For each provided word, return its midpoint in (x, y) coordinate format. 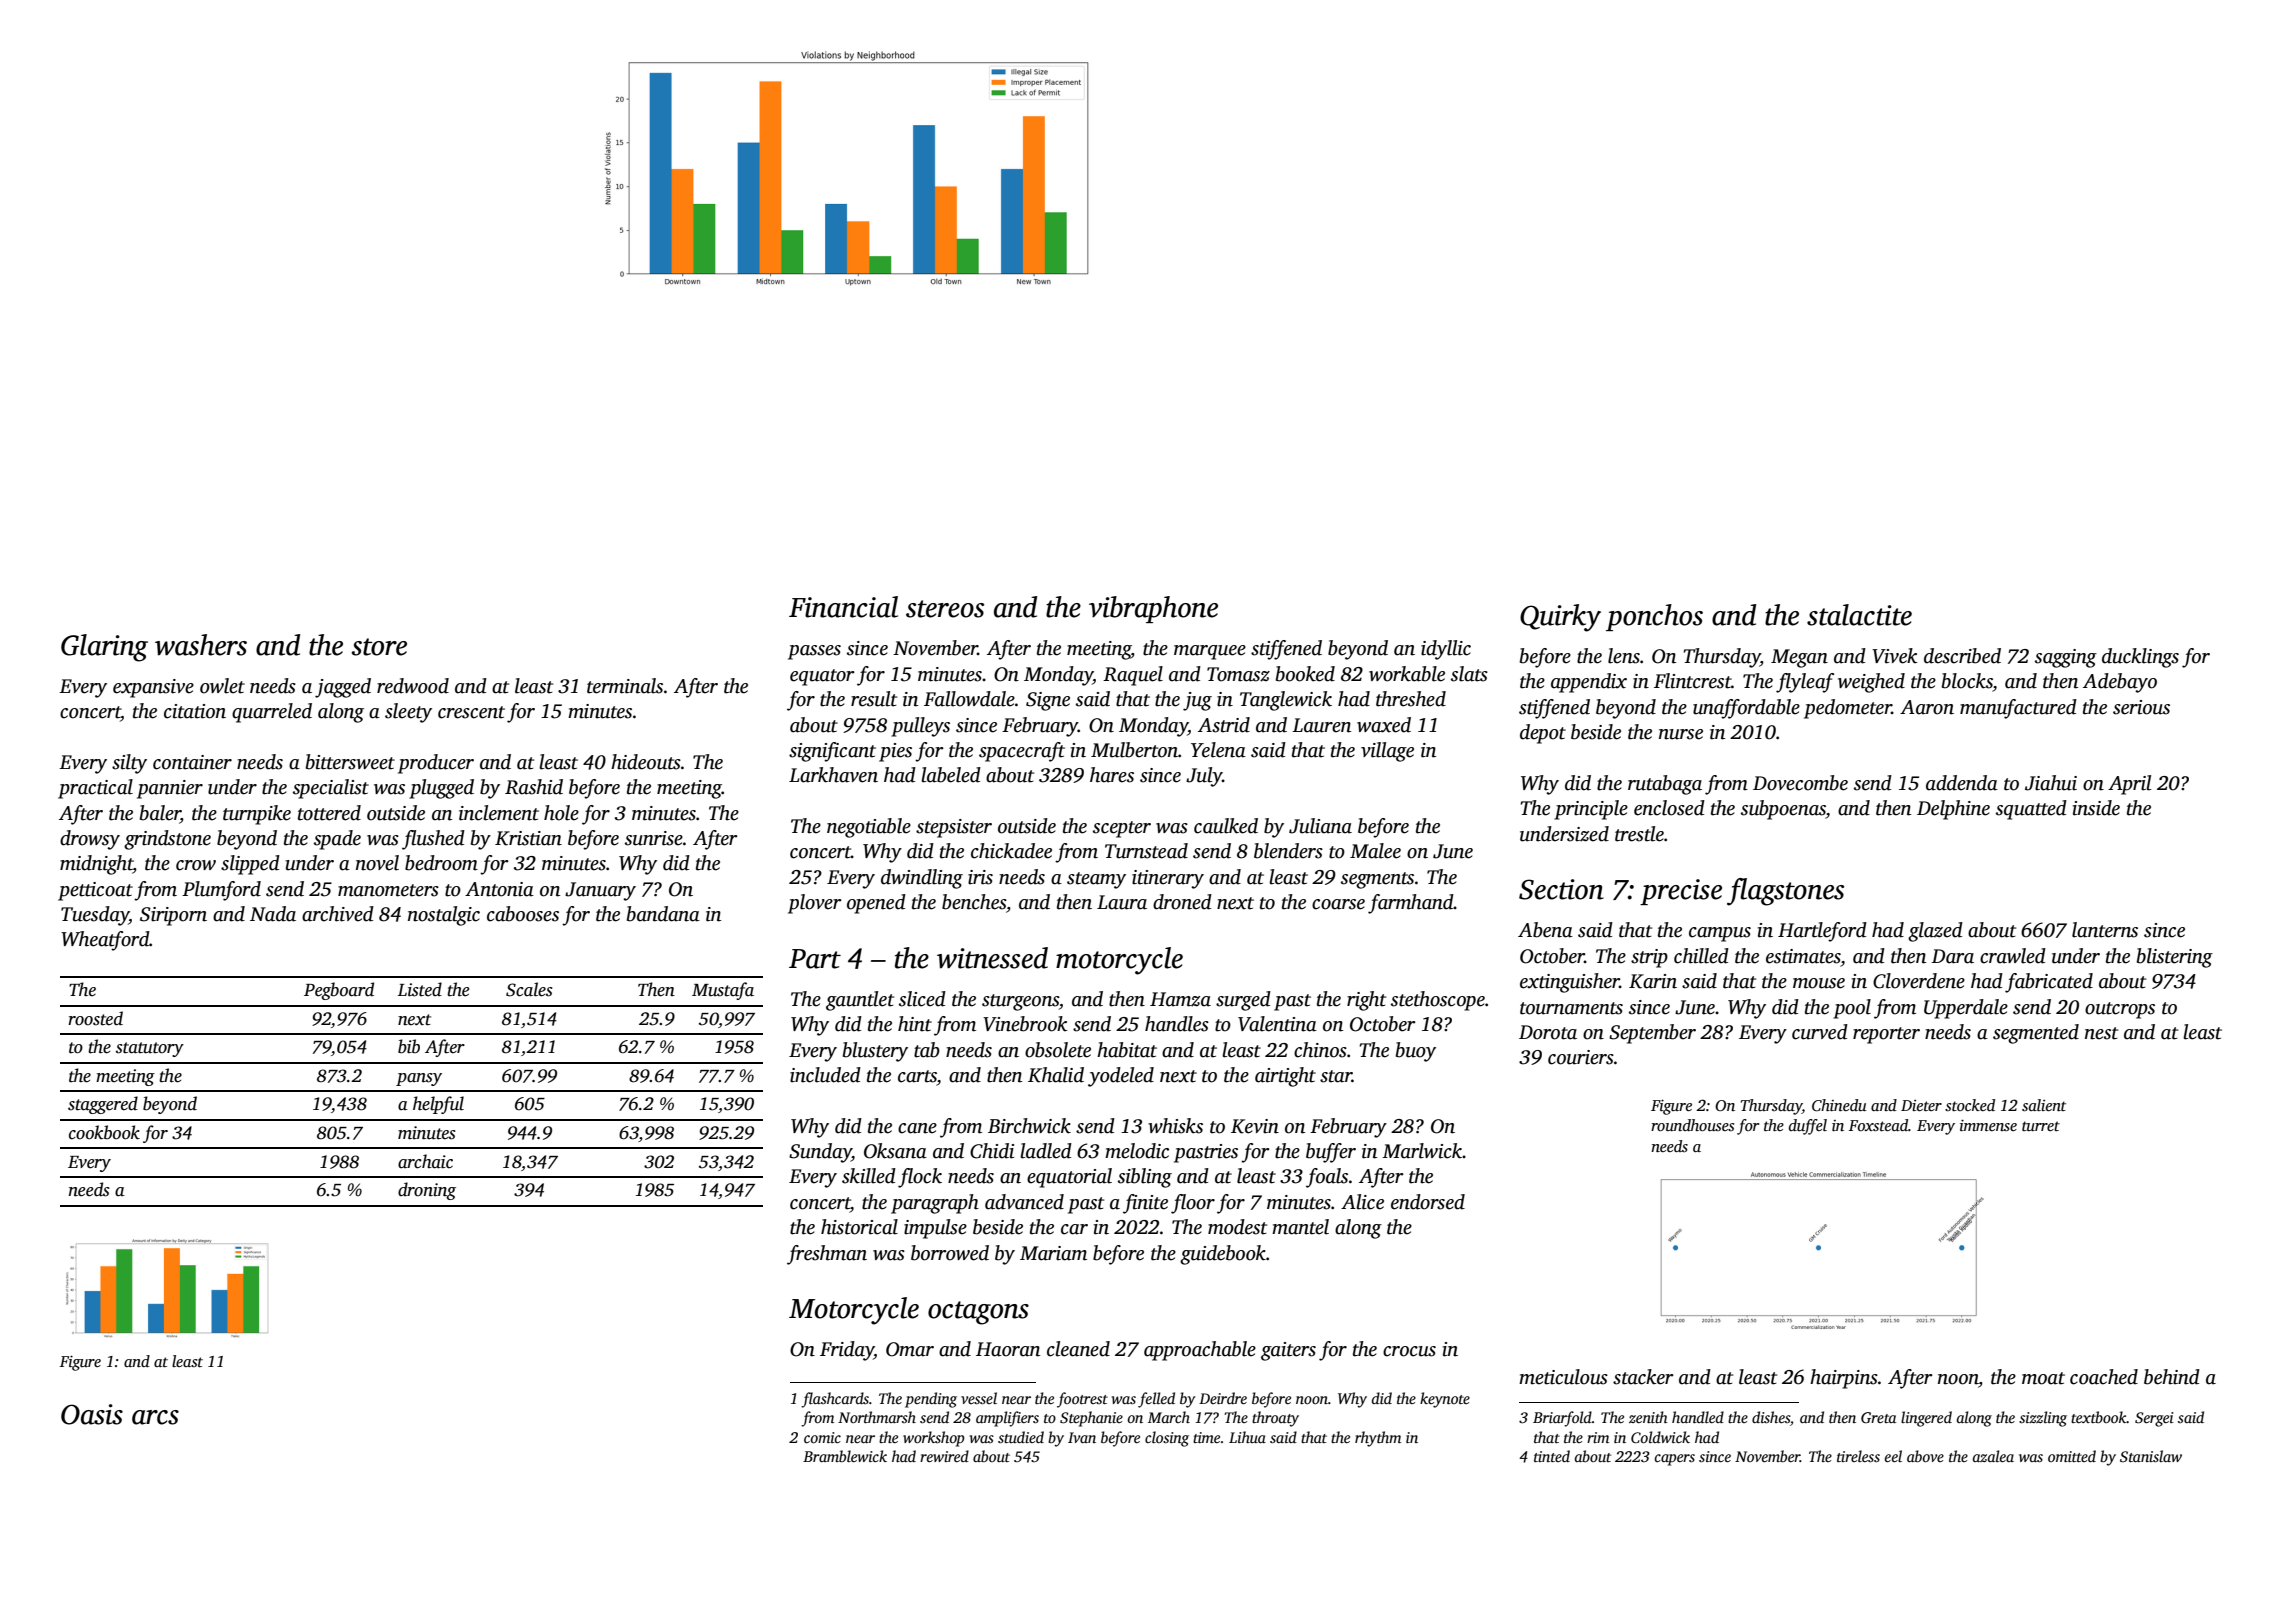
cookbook (104, 1132)
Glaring (104, 648)
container (192, 762)
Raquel (1133, 676)
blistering (2175, 958)
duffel (1808, 1127)
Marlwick (1422, 1151)
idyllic (1446, 650)
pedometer (1848, 709)
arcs (155, 1417)
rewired (944, 1456)
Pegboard (339, 991)
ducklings (2140, 658)
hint (915, 1024)
